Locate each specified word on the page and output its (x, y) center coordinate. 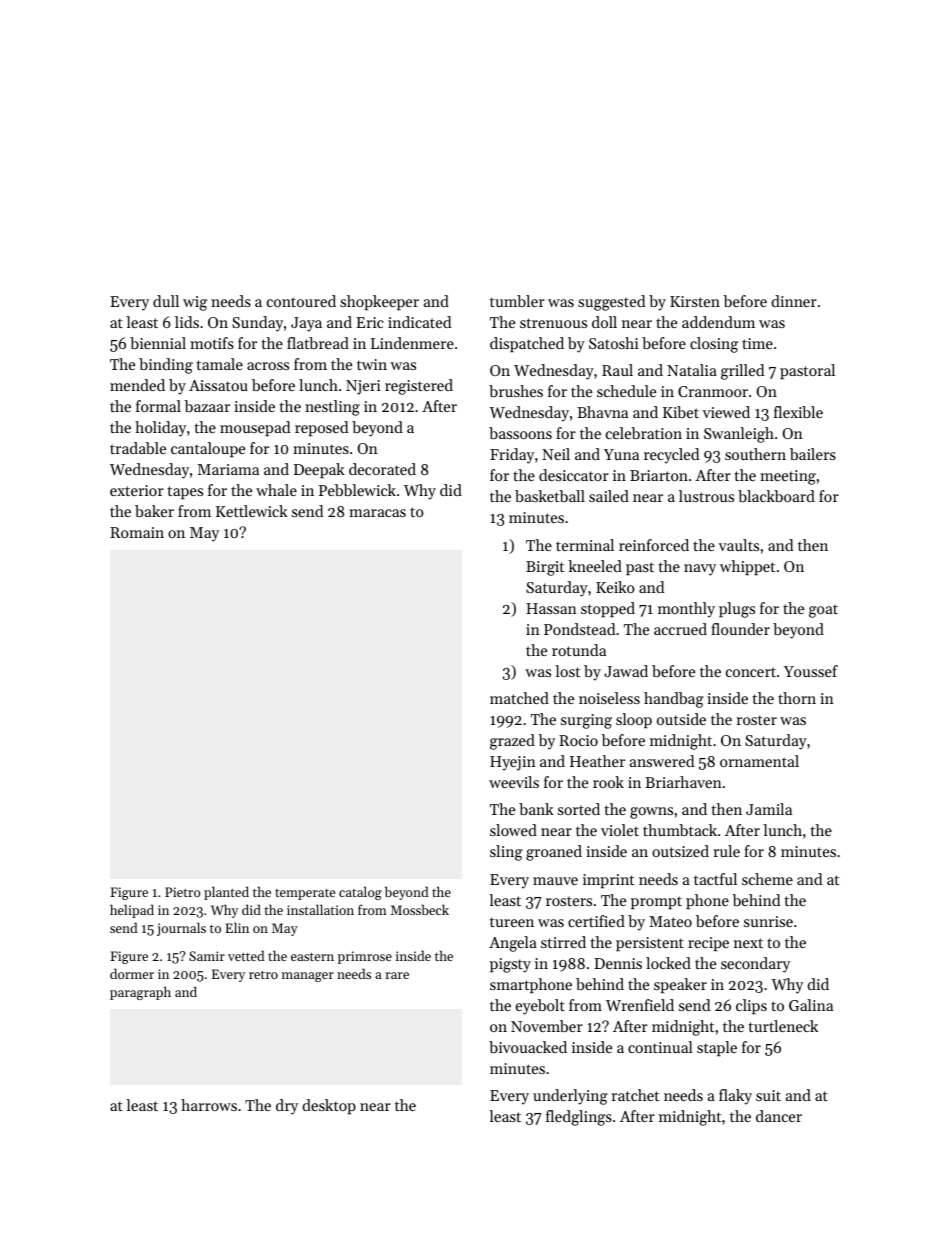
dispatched (527, 344)
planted (226, 893)
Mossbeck (420, 909)
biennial (158, 343)
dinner (794, 301)
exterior (137, 490)
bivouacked (528, 1047)
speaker (680, 985)
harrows (209, 1105)
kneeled (595, 566)
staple (717, 1048)
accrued (680, 629)
